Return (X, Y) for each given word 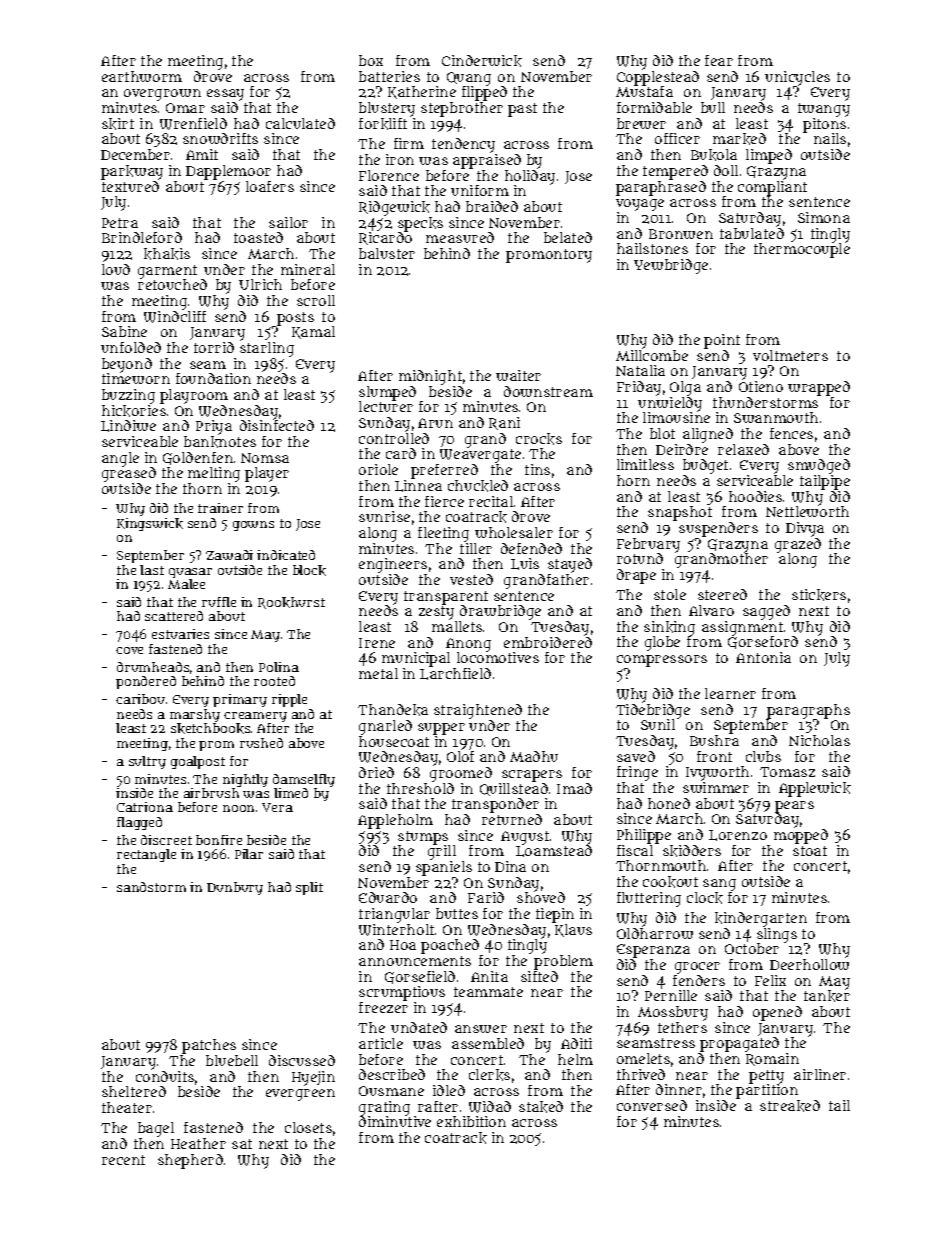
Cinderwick (482, 61)
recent (123, 1160)
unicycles (797, 78)
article (381, 1043)
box (371, 60)
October (752, 949)
